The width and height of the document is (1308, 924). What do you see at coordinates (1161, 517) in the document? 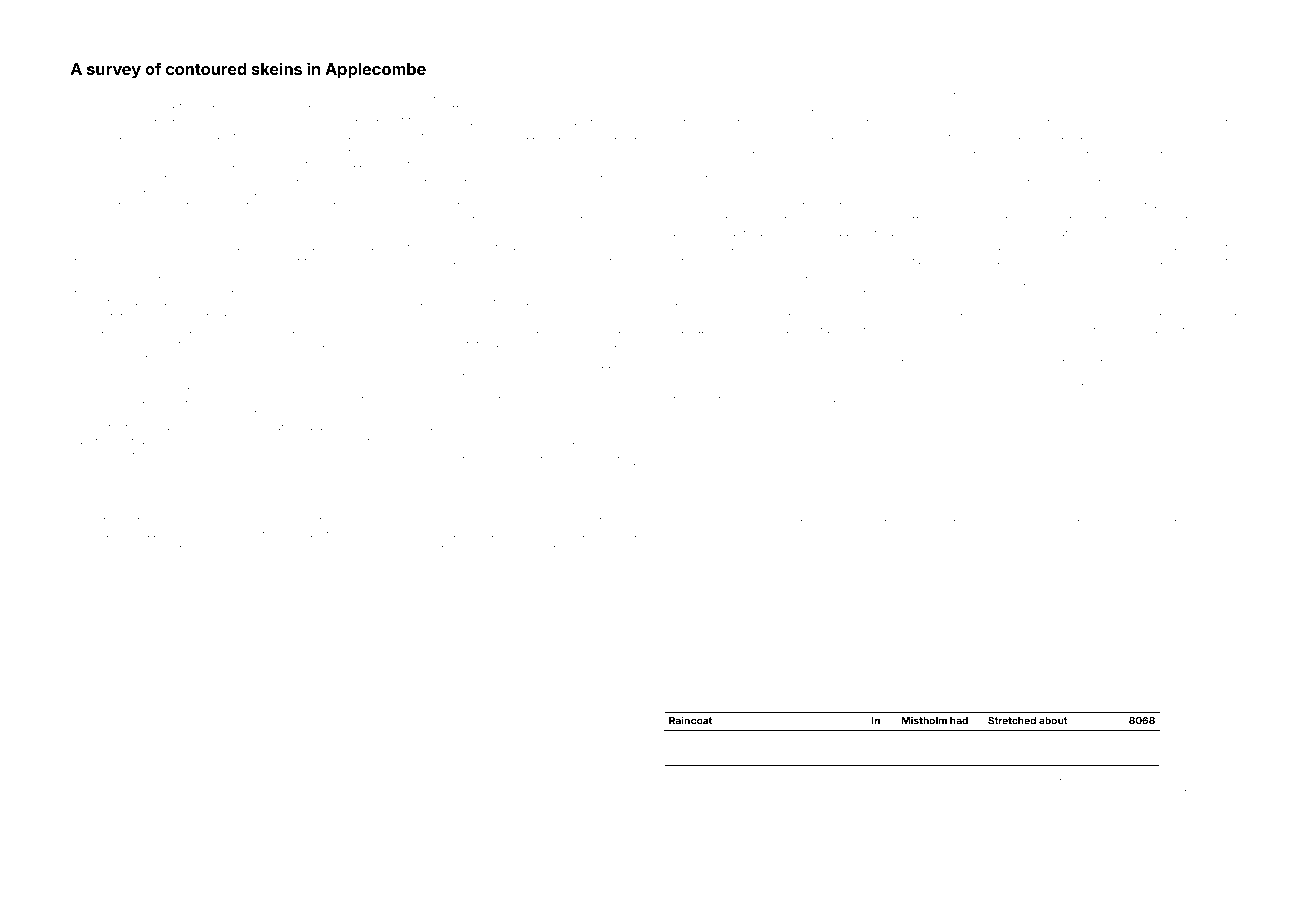
I see `official` at bounding box center [1161, 517].
